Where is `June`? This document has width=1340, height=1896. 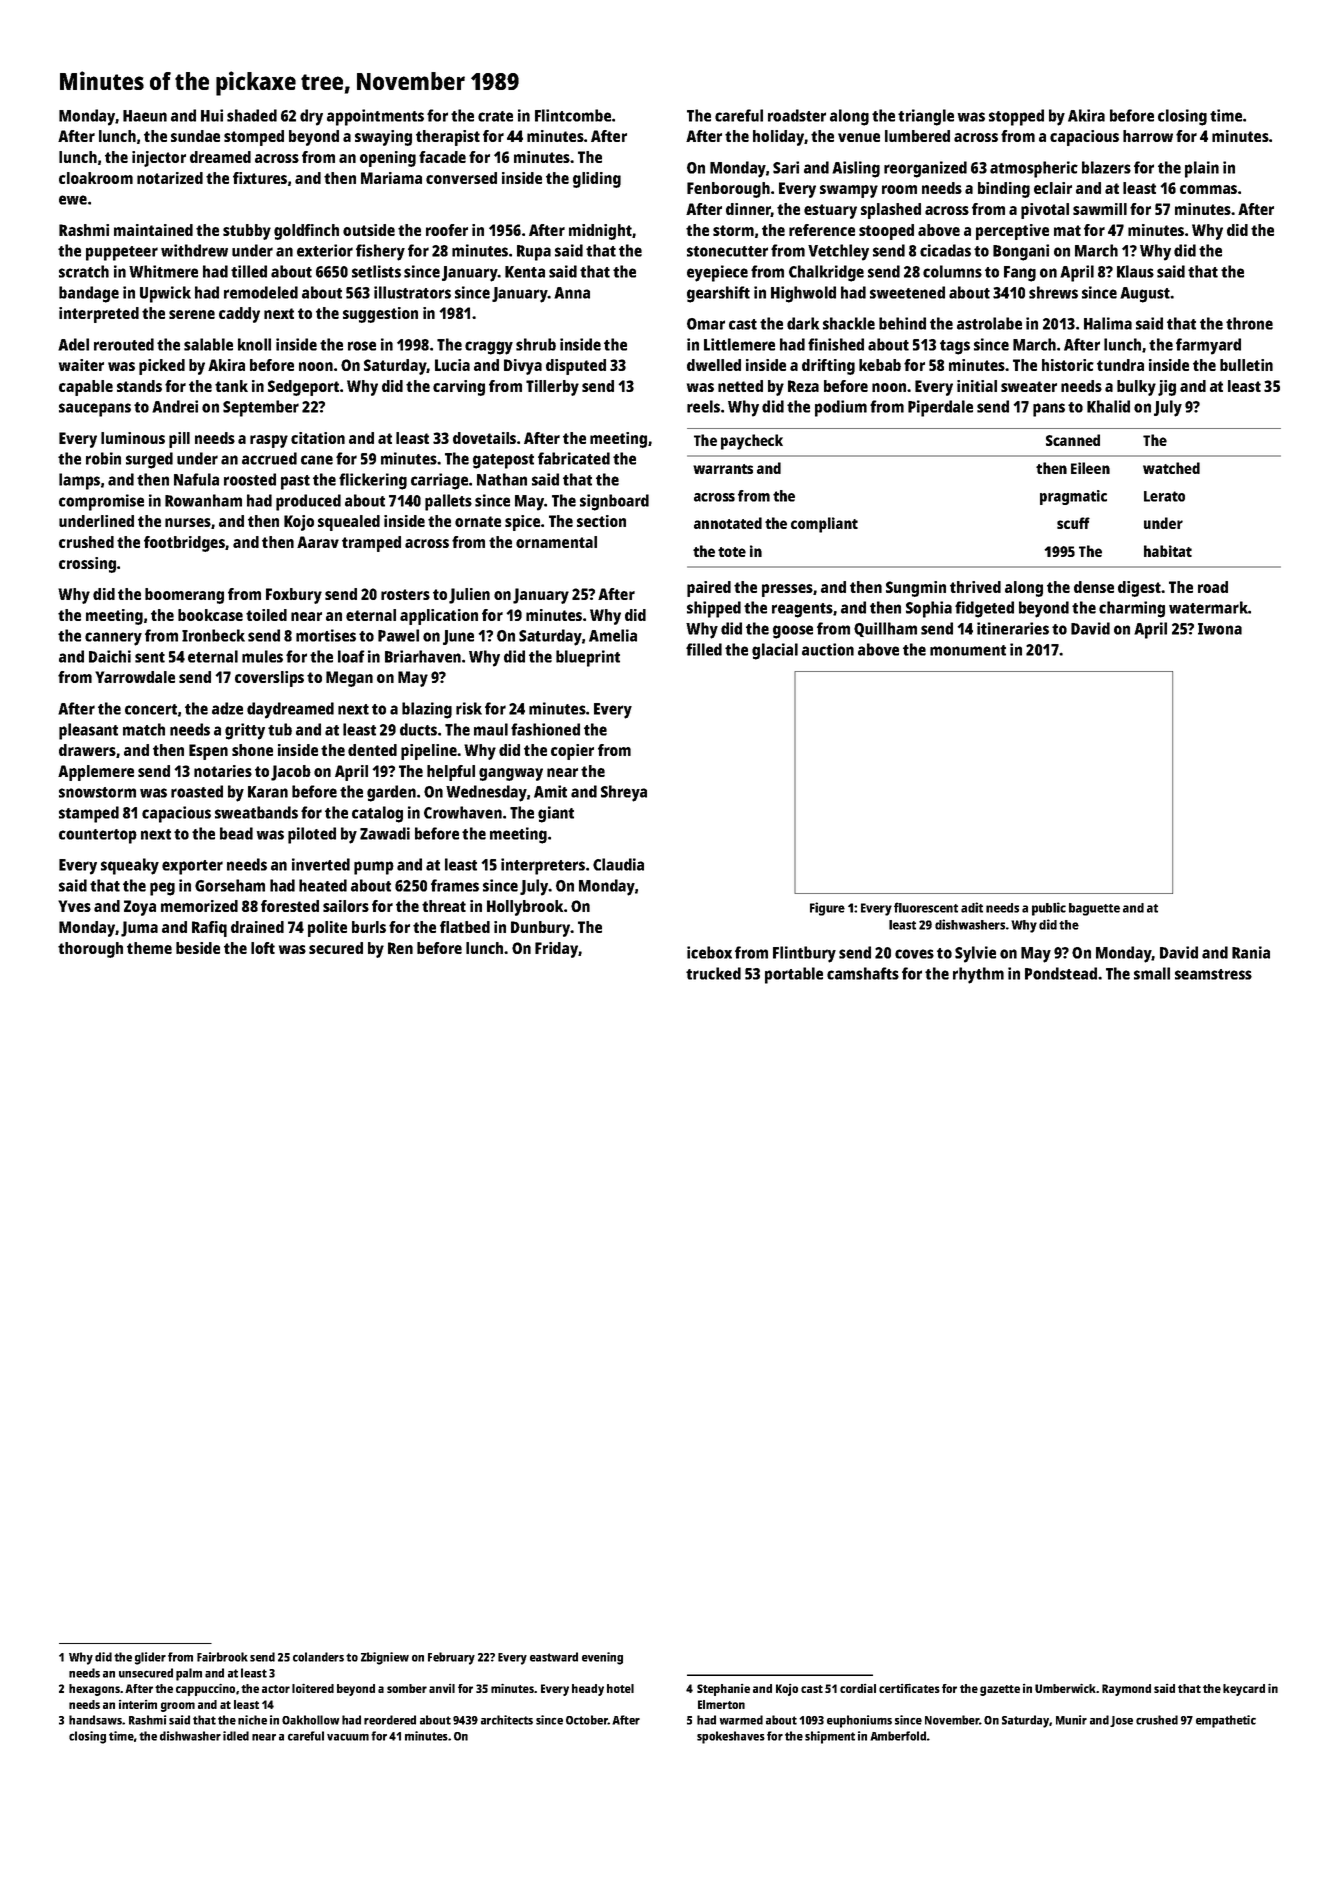 June is located at coordinates (458, 637).
